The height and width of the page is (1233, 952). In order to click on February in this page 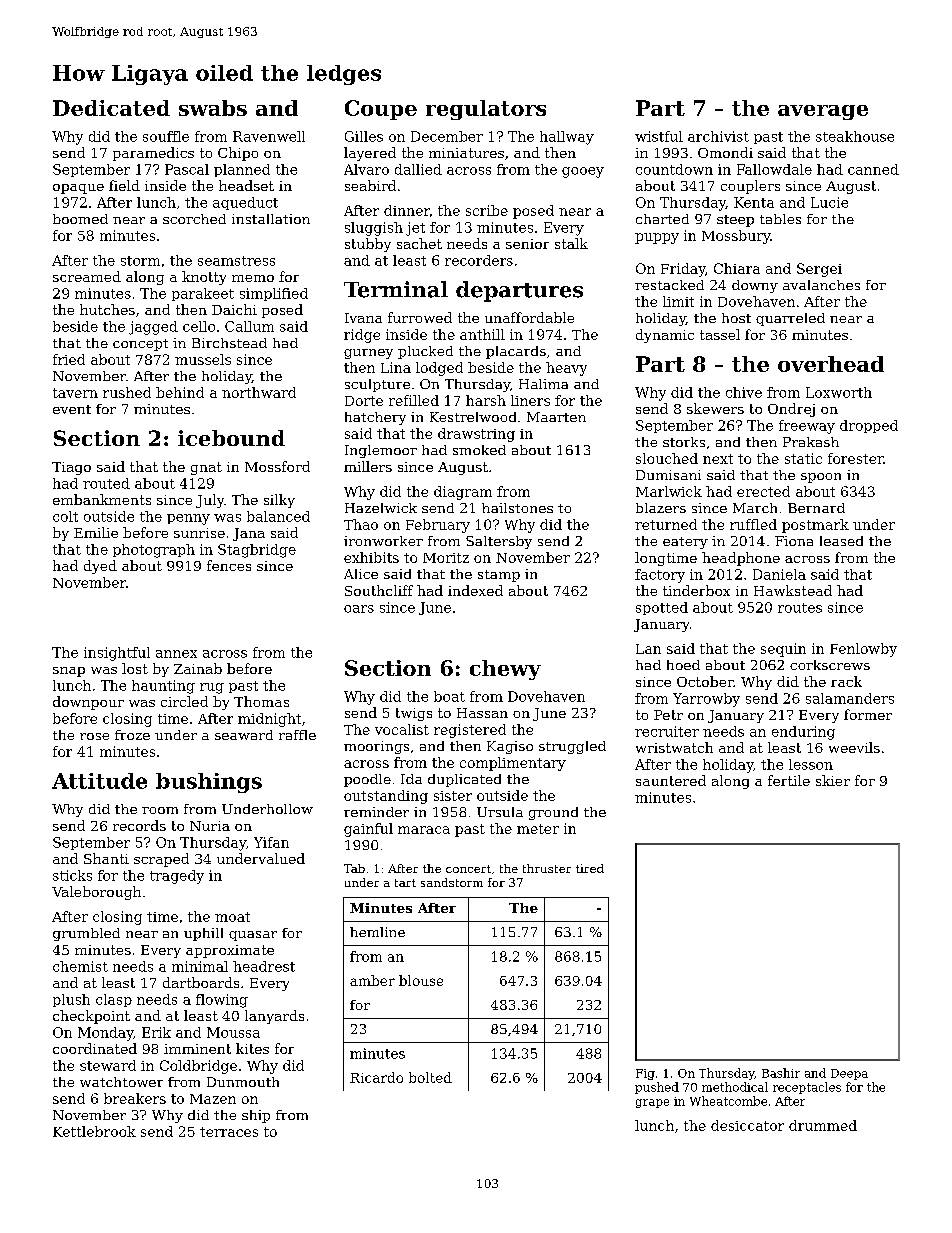, I will do `click(438, 526)`.
